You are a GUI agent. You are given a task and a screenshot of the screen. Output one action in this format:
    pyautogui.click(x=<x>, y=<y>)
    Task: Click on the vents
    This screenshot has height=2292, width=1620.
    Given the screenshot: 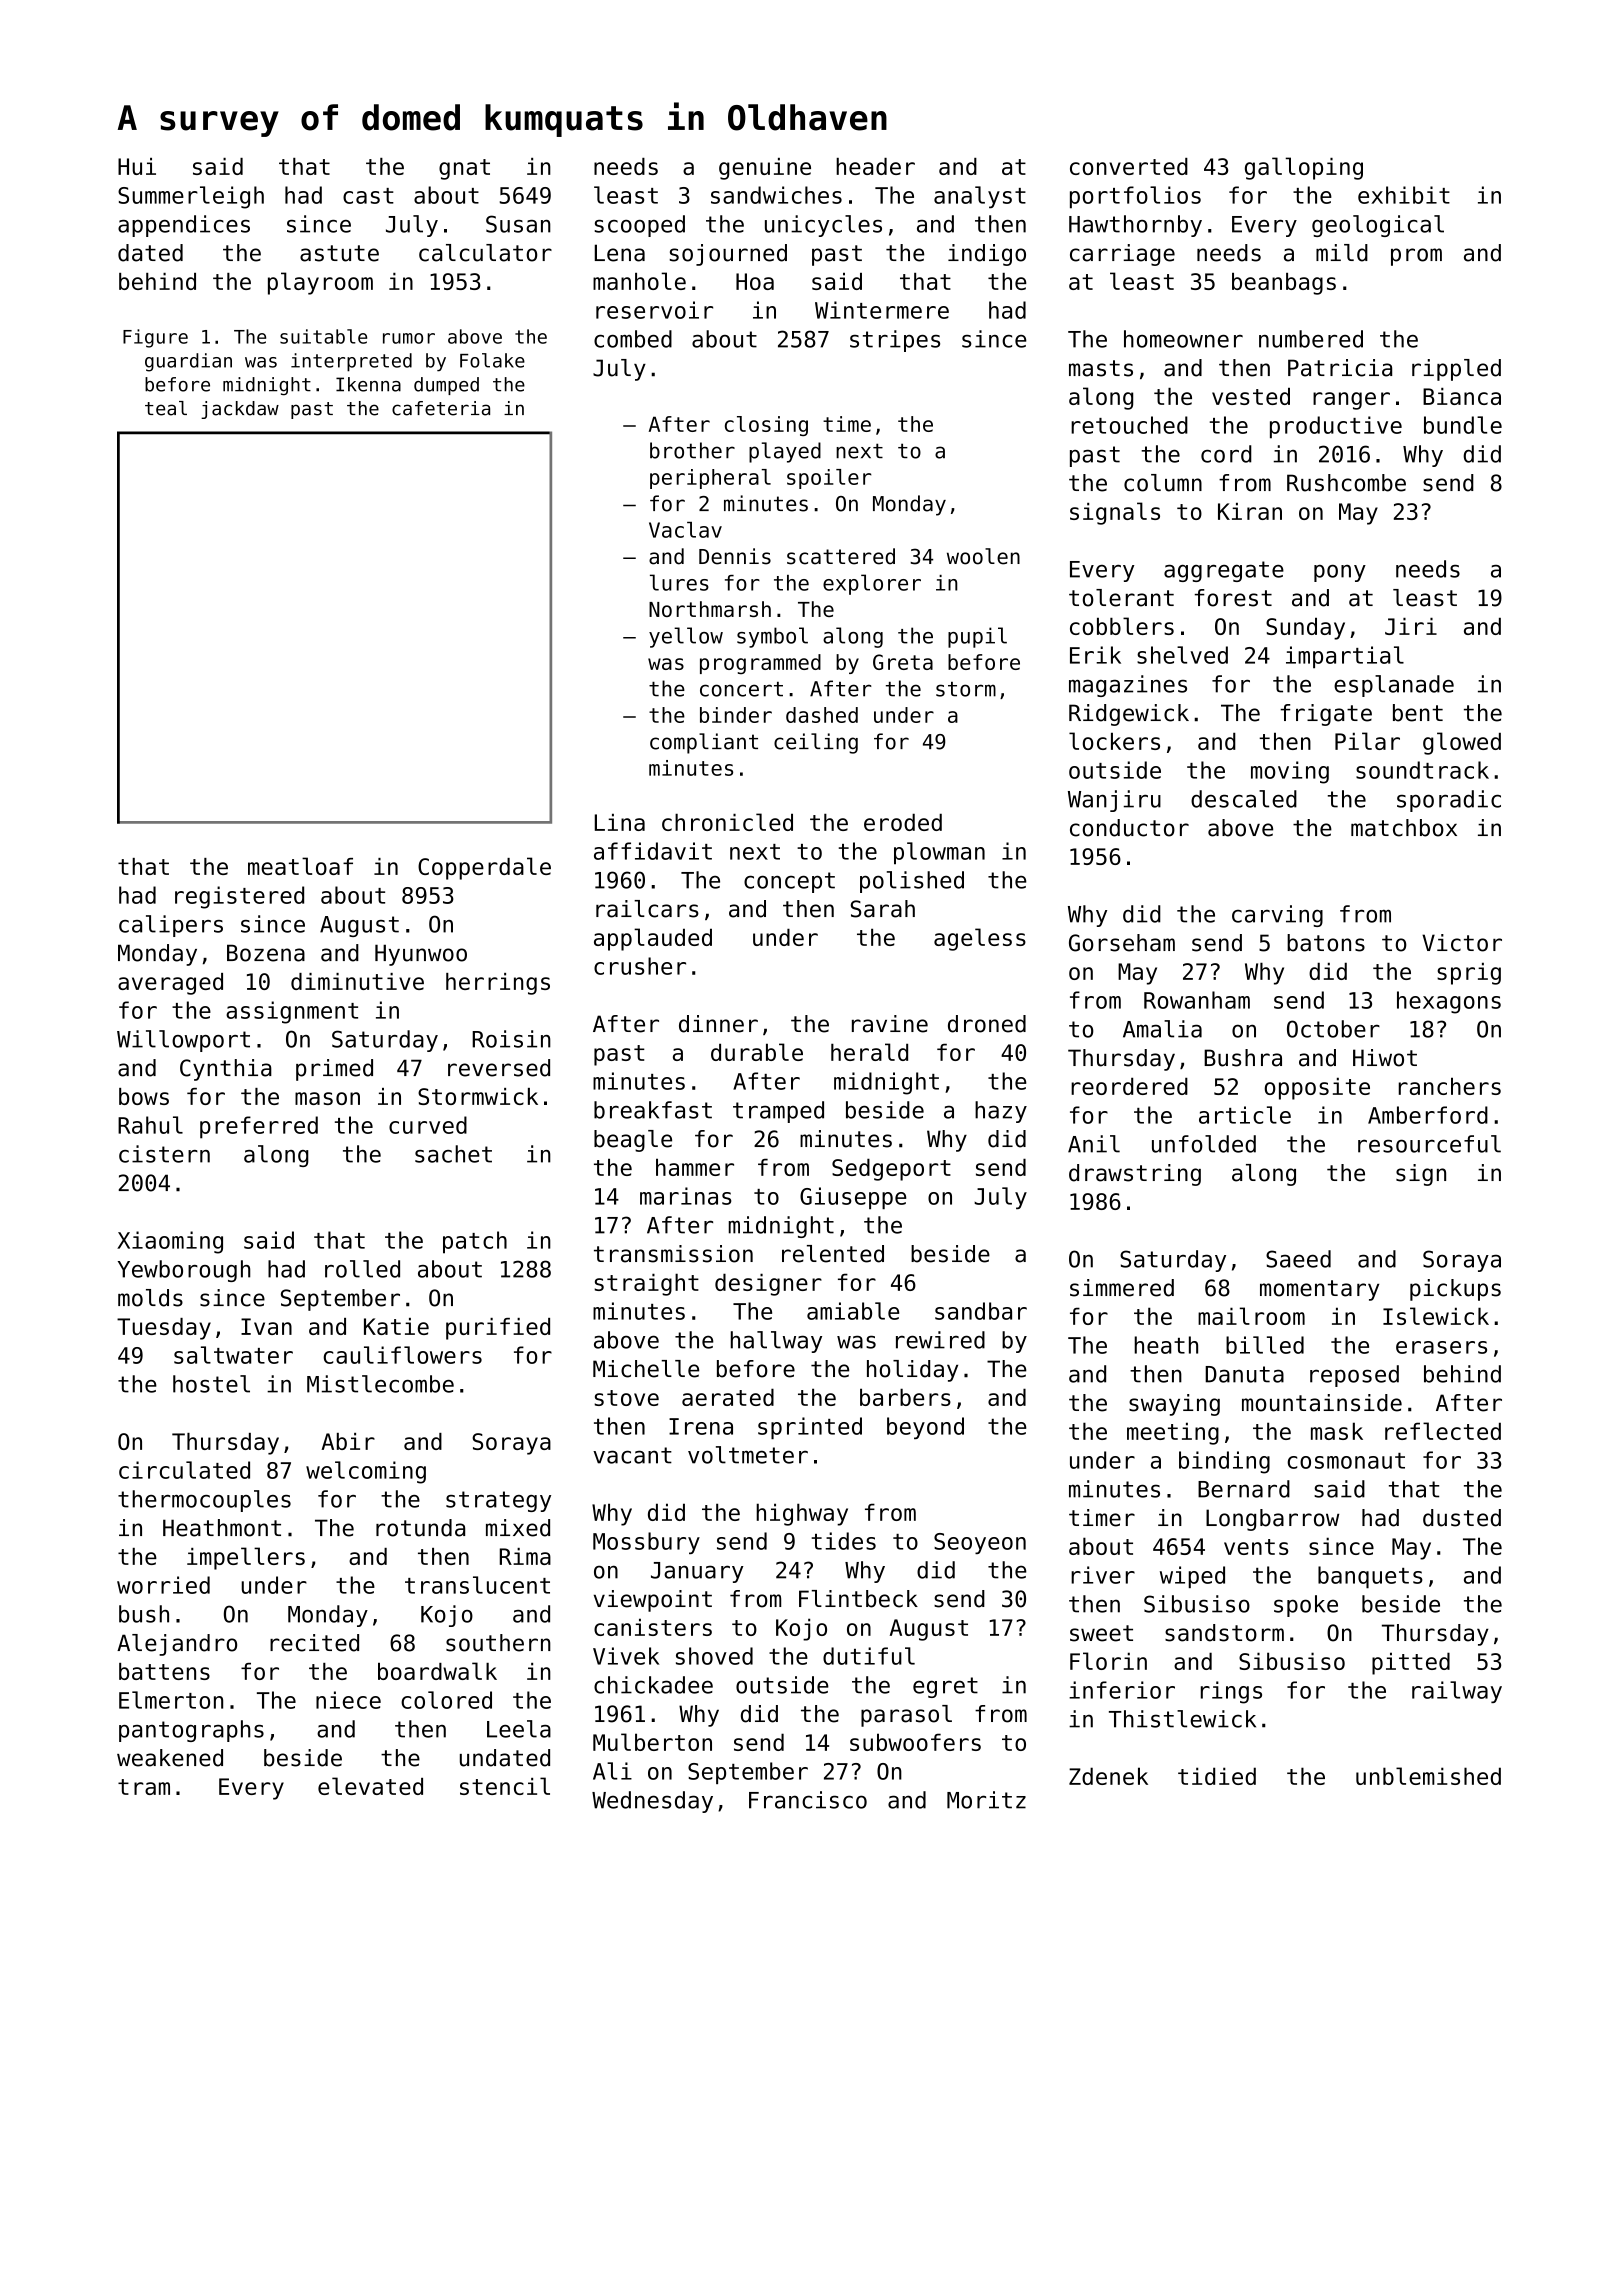 What is the action you would take?
    pyautogui.click(x=1256, y=1547)
